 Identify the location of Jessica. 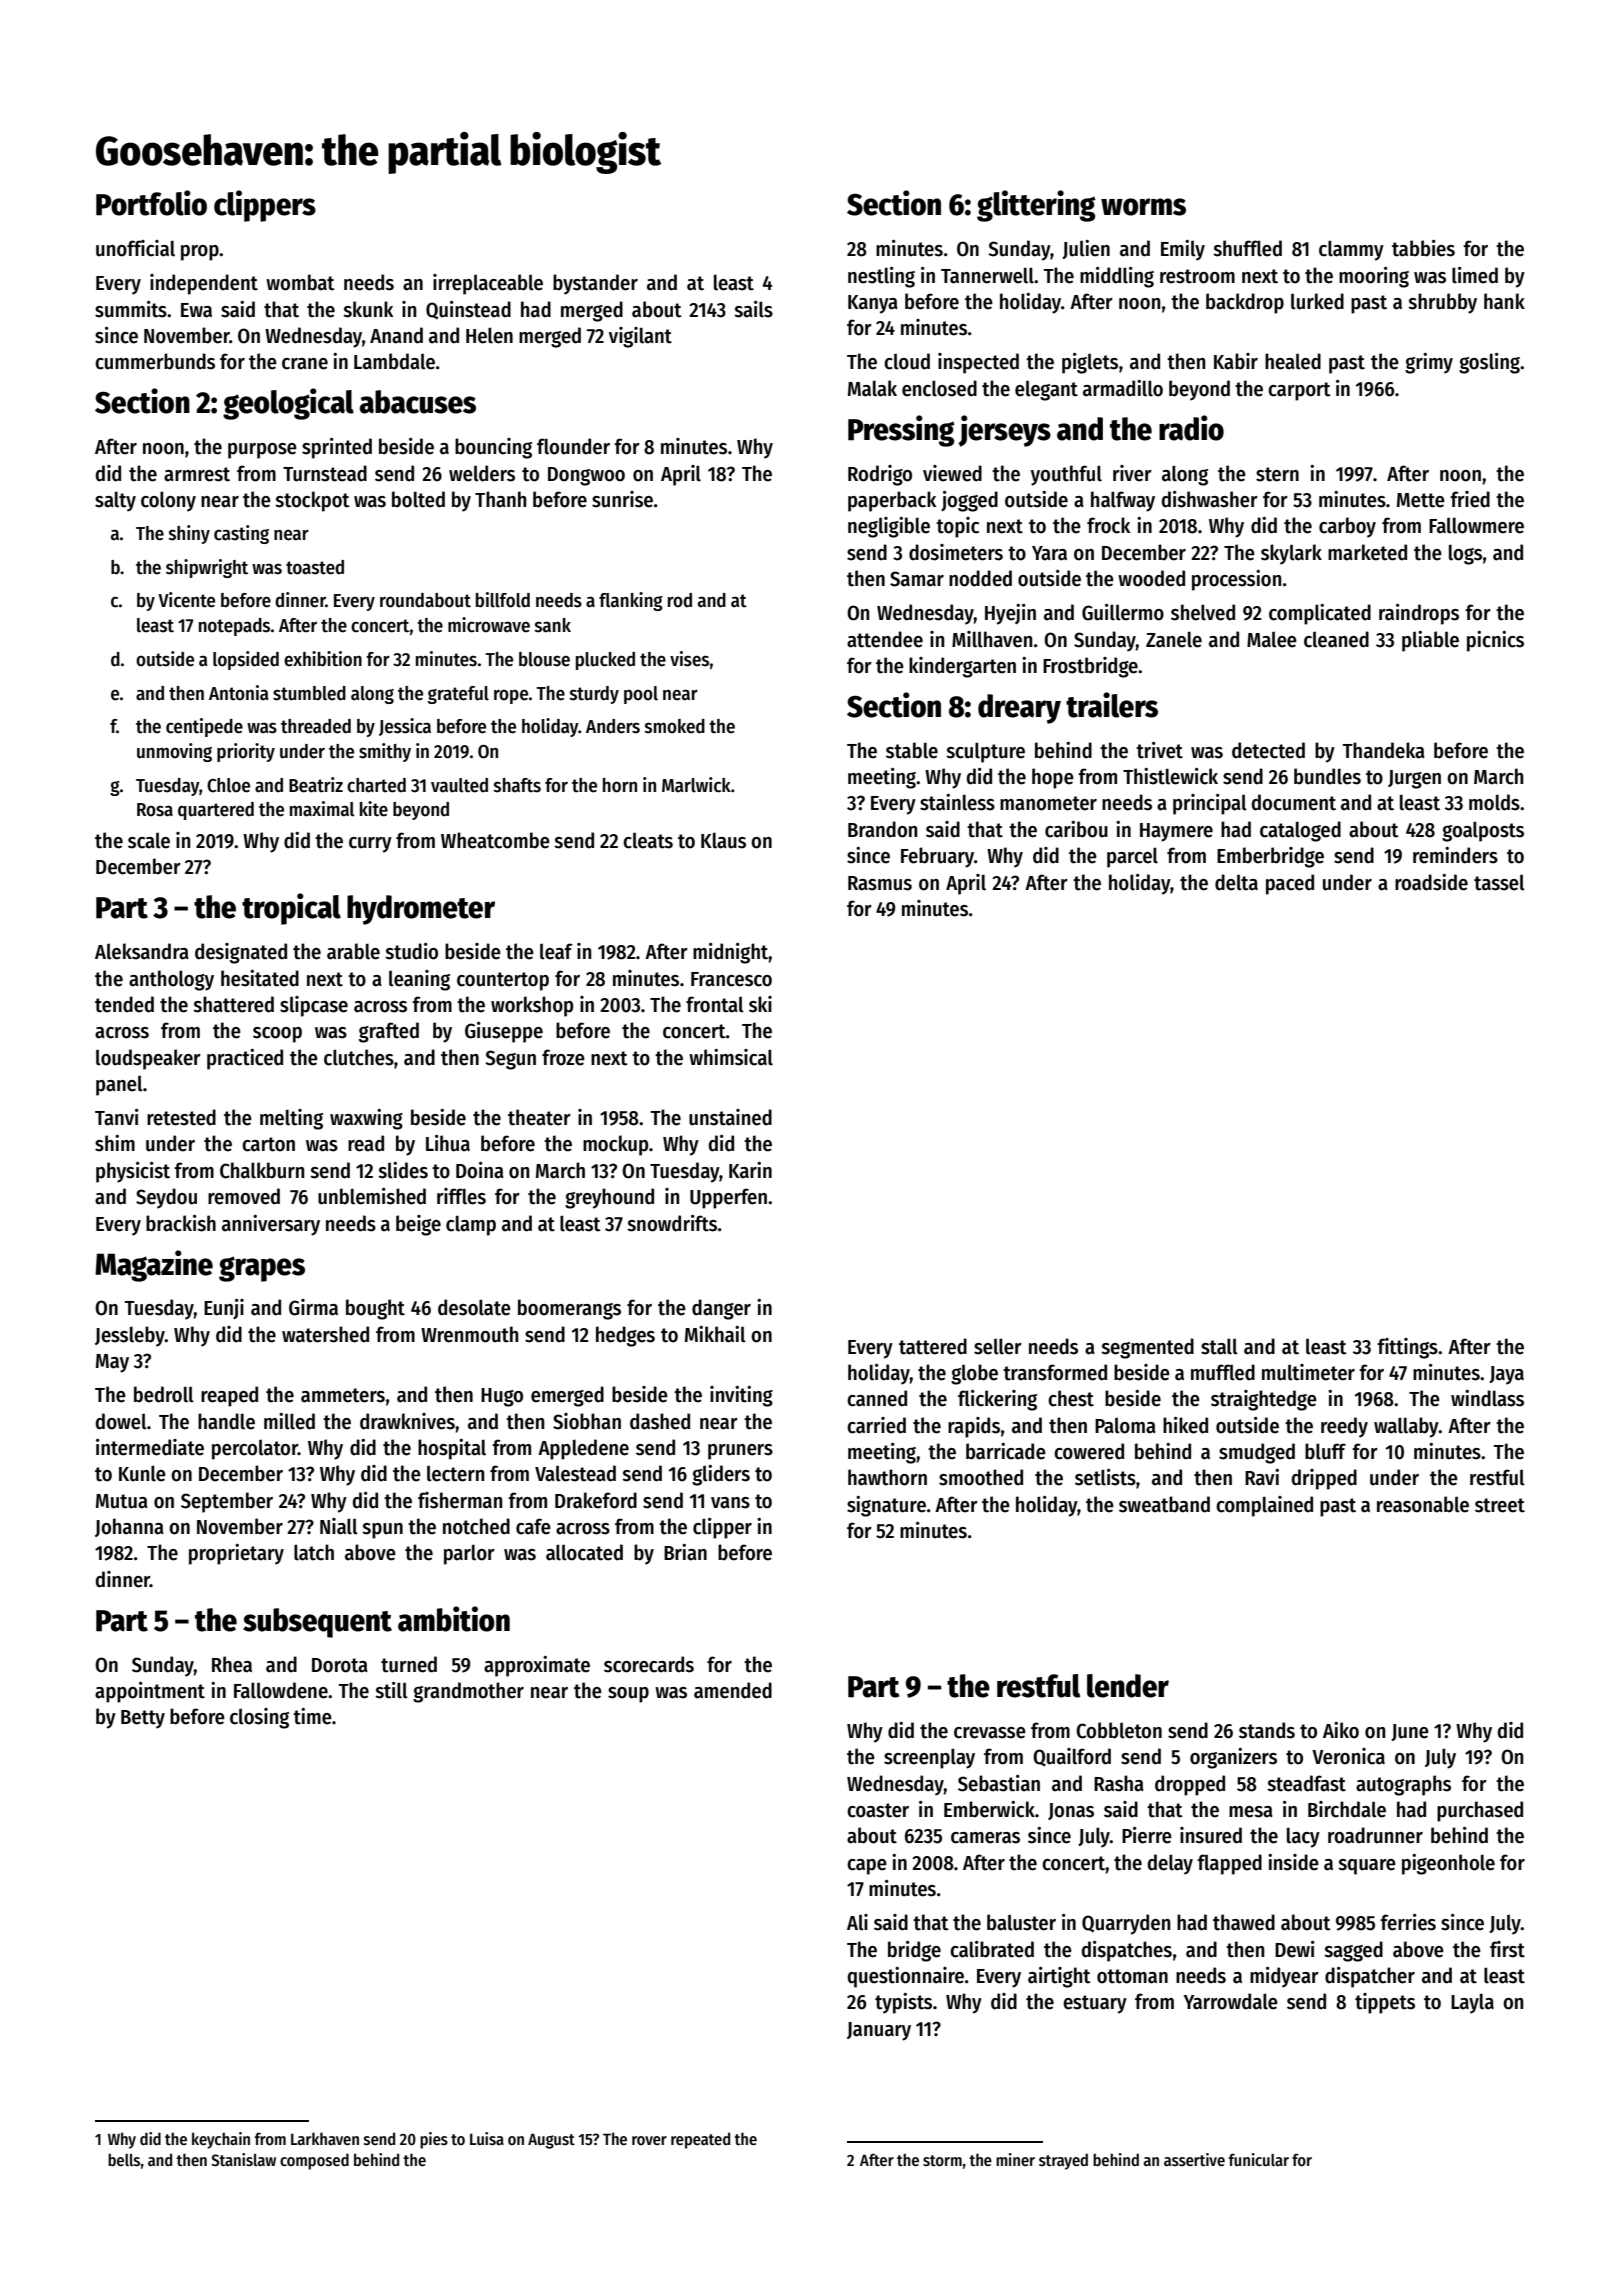
(405, 727).
